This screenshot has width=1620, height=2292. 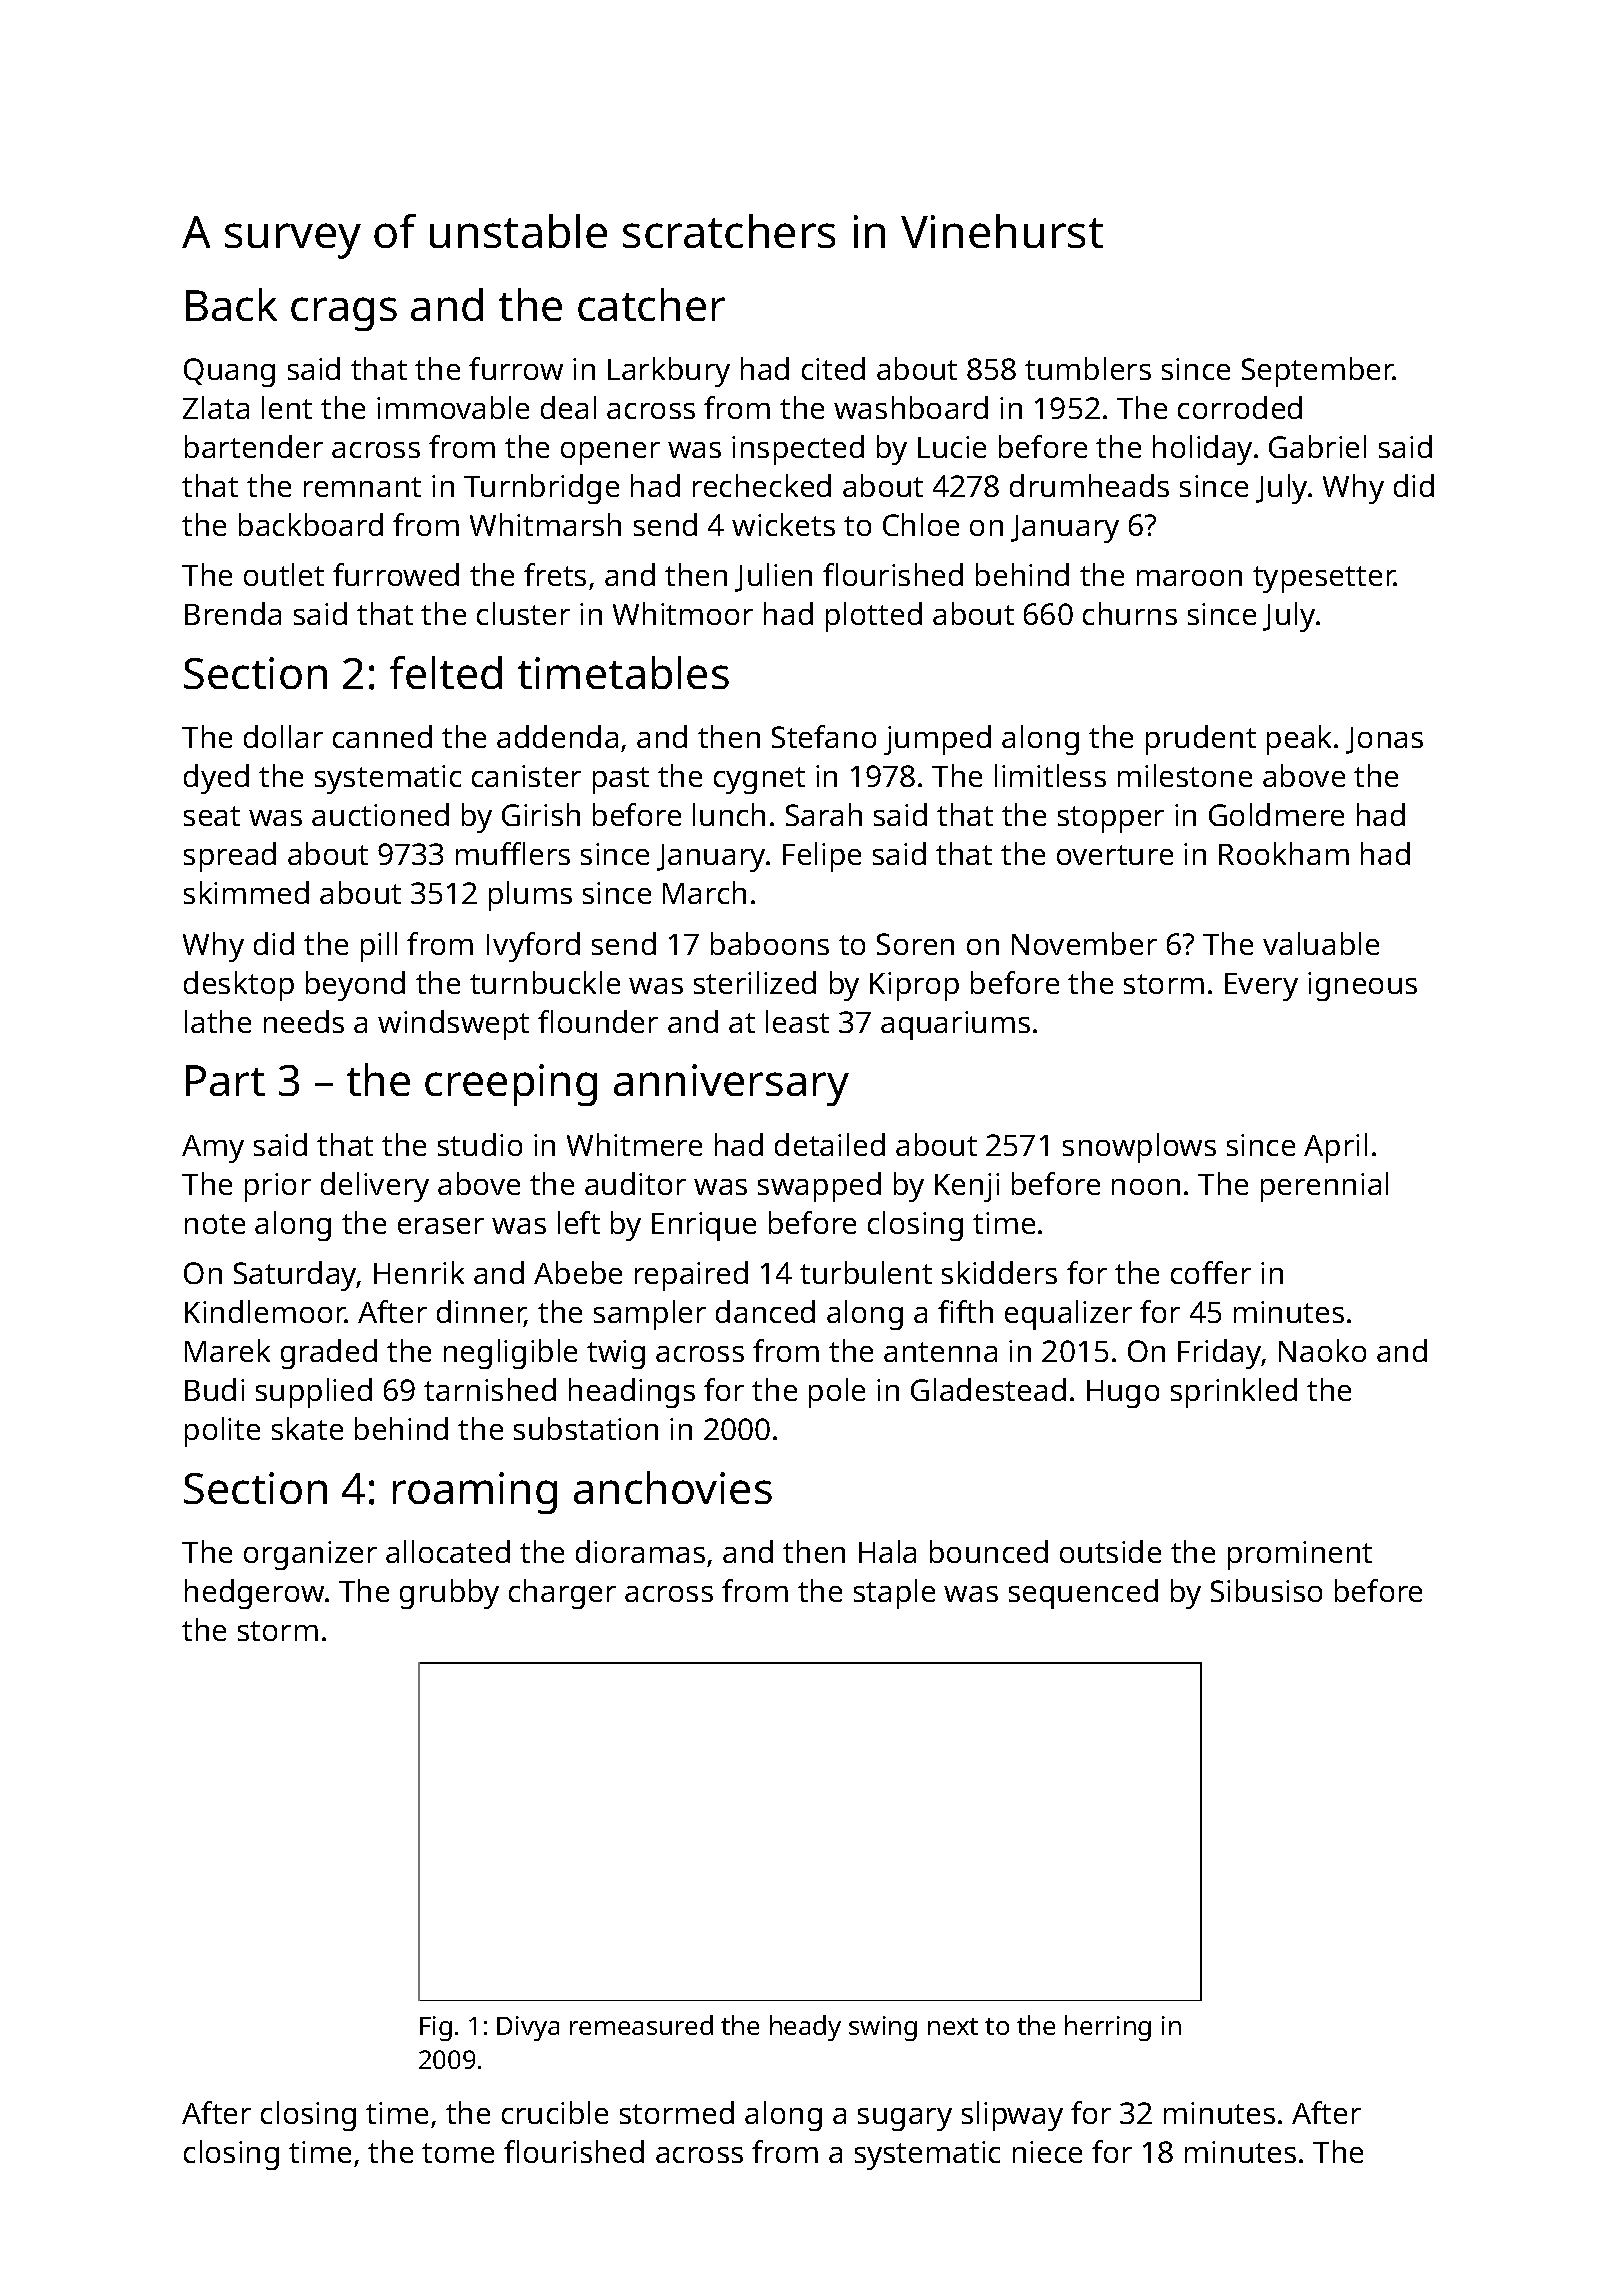 What do you see at coordinates (905, 2119) in the screenshot?
I see `sugary` at bounding box center [905, 2119].
